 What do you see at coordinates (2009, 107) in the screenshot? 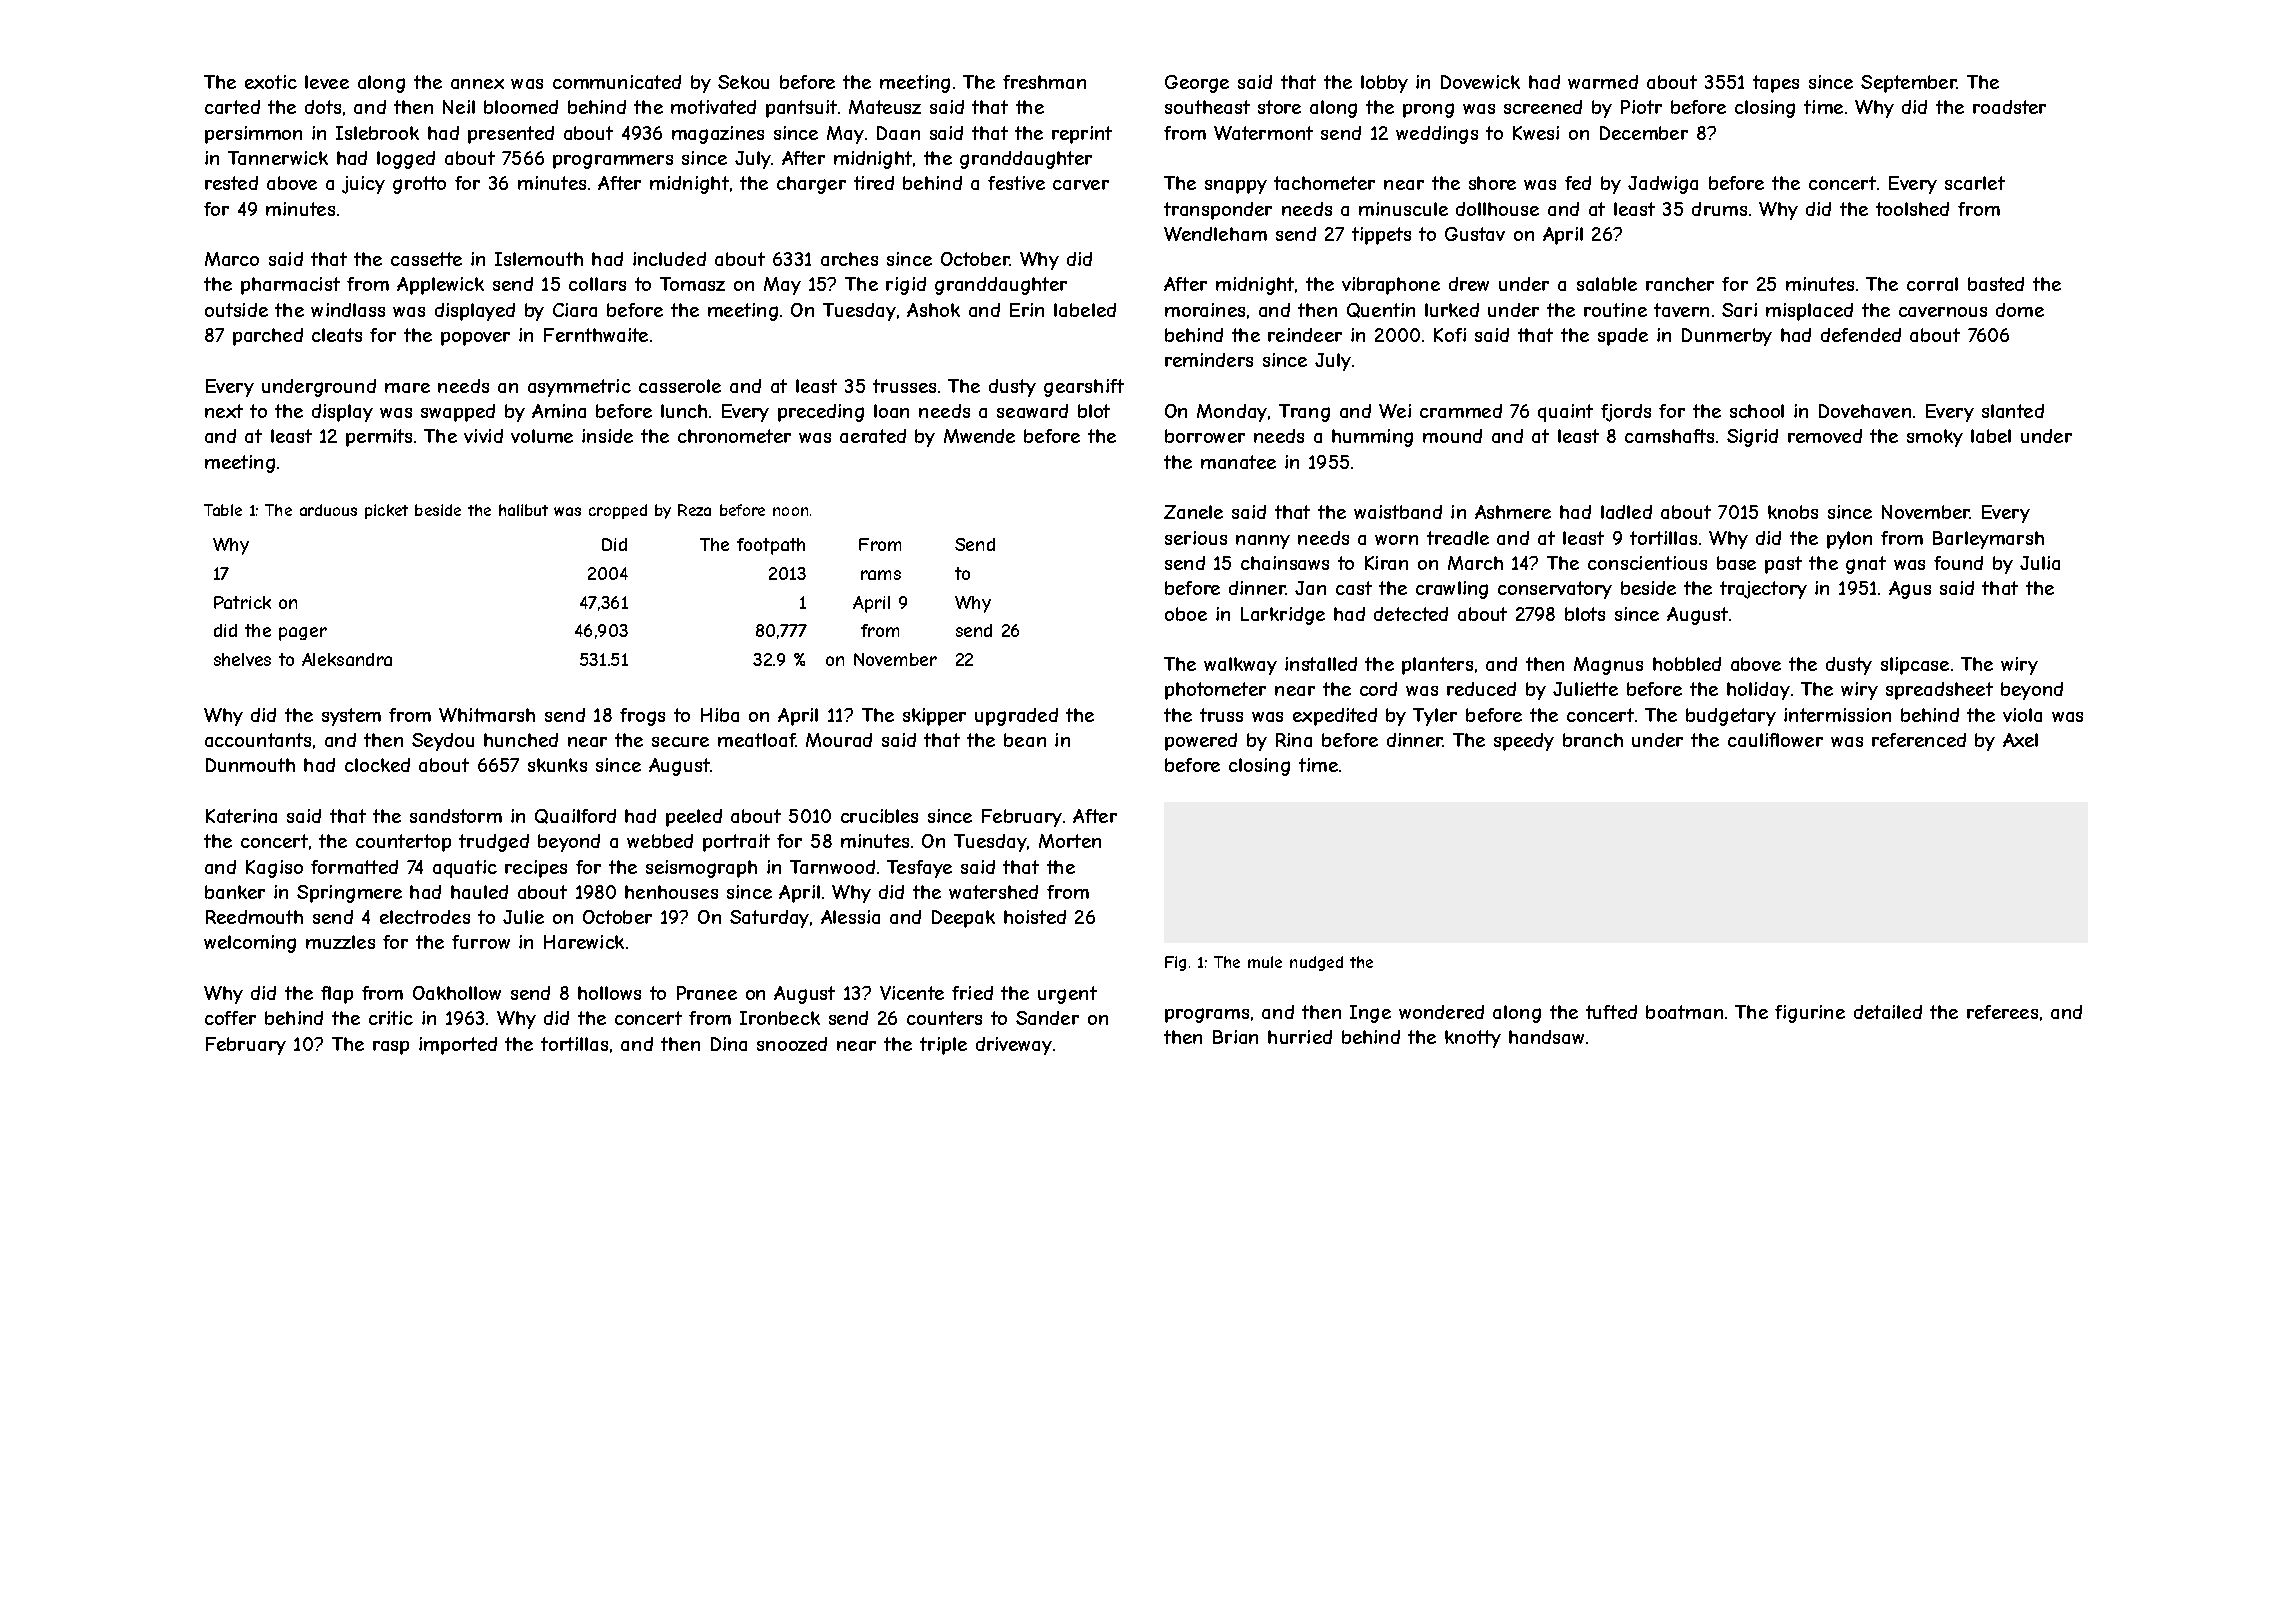
I see `roadster` at bounding box center [2009, 107].
